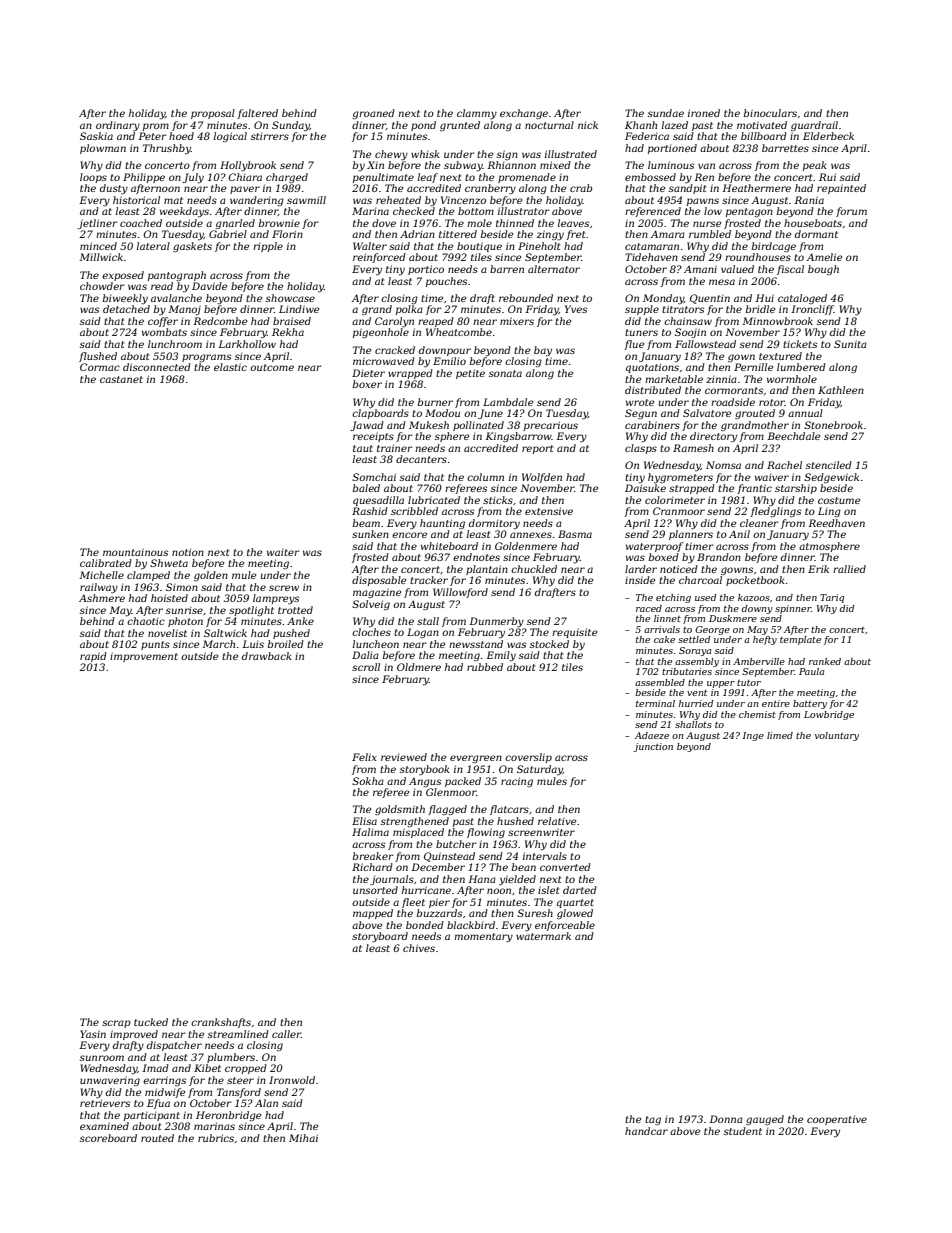 This page has width=952, height=1233. What do you see at coordinates (368, 781) in the page?
I see `Sokha` at bounding box center [368, 781].
